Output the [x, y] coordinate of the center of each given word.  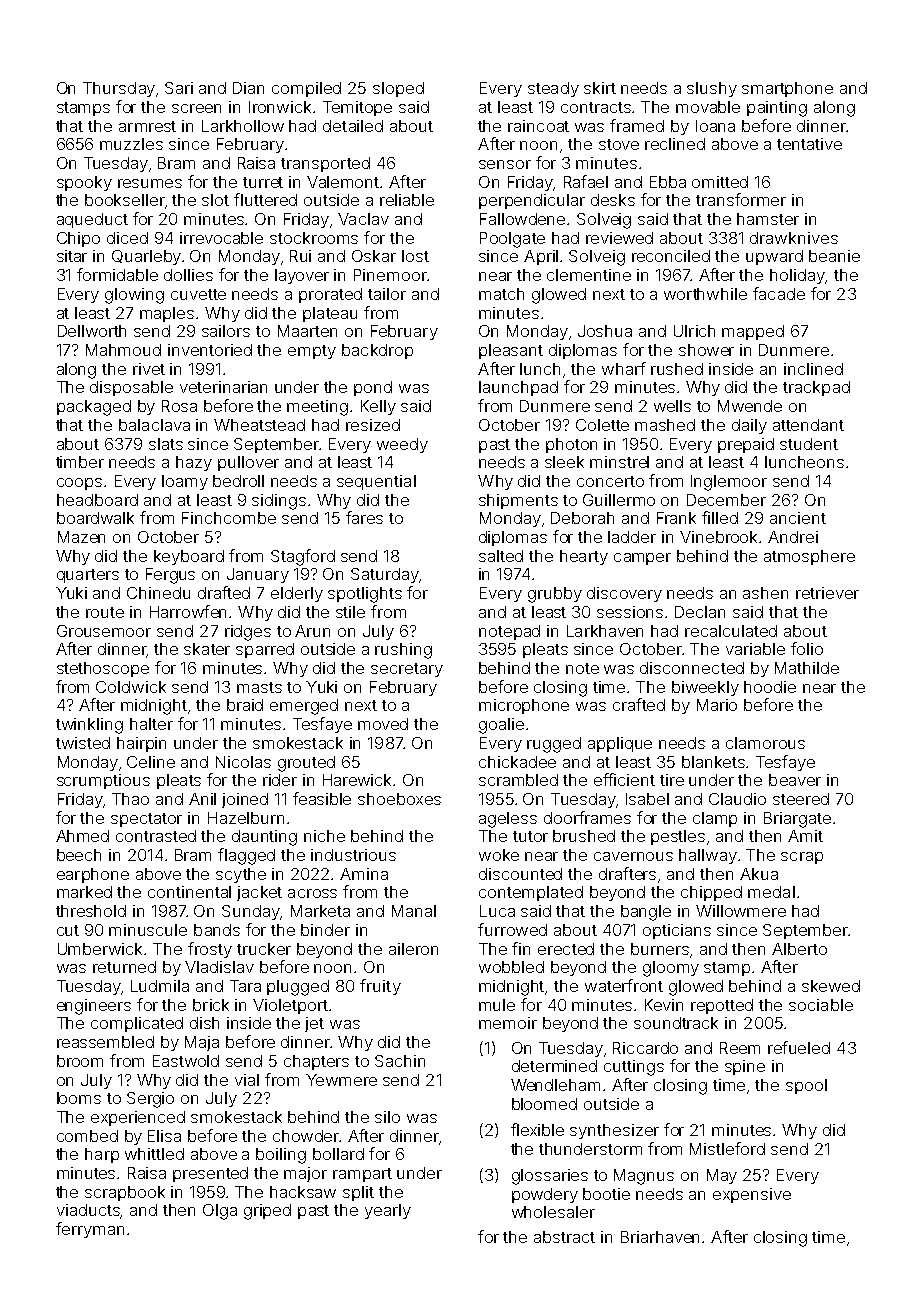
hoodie [770, 687]
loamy [185, 482]
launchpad [518, 388]
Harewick [357, 780]
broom [80, 1061]
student [809, 444]
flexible [537, 1129]
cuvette [198, 294]
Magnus [644, 1177]
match [501, 294]
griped [267, 1212]
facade [779, 293]
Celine [151, 762]
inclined [813, 369]
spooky [84, 183]
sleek [564, 462]
